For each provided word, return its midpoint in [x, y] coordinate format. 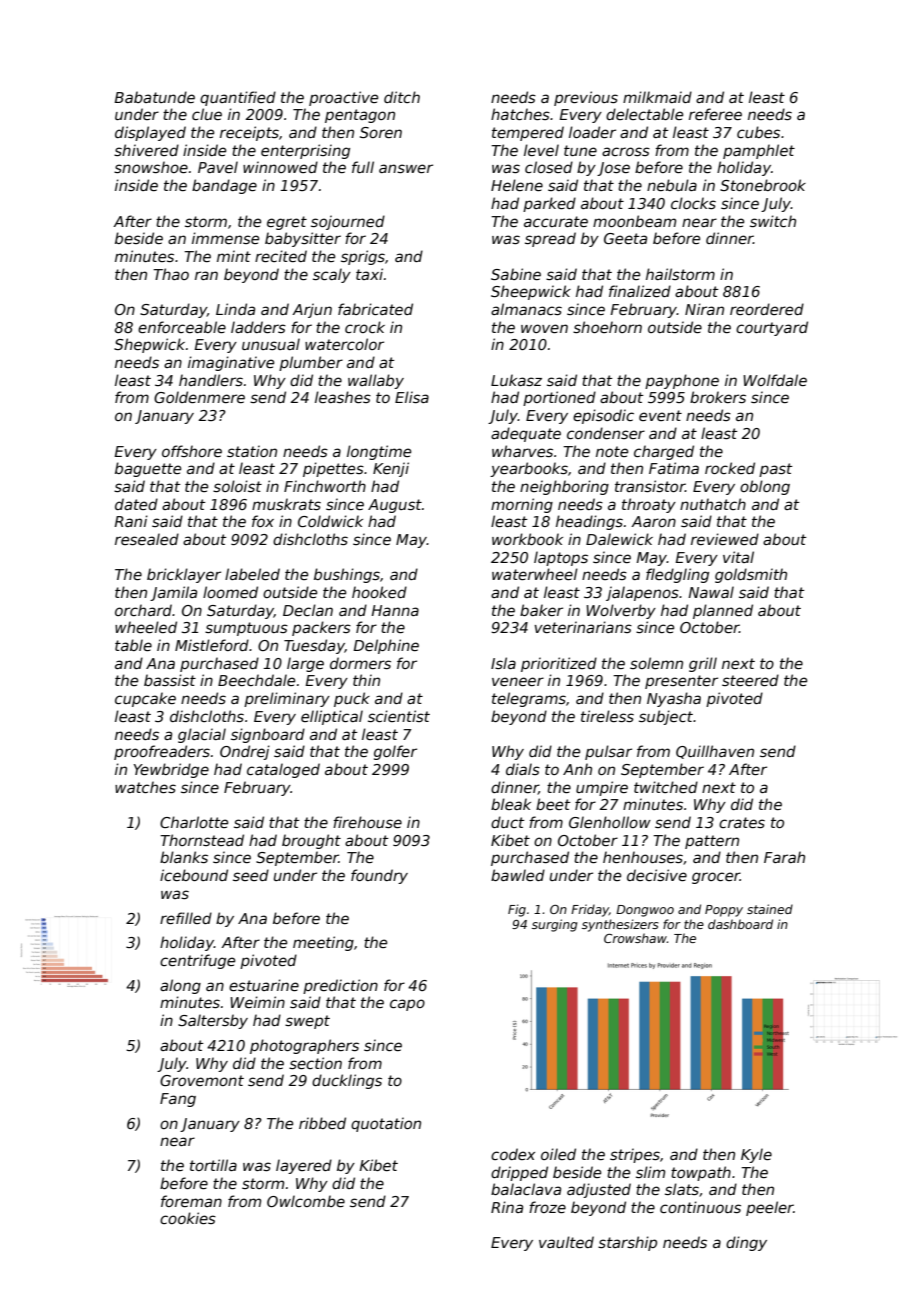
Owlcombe [306, 1201]
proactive [343, 98]
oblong [765, 487]
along [180, 986]
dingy [746, 1243]
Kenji [391, 469]
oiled [558, 1154]
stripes [635, 1155]
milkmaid [657, 97]
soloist [237, 486]
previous [586, 98]
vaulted [566, 1242]
